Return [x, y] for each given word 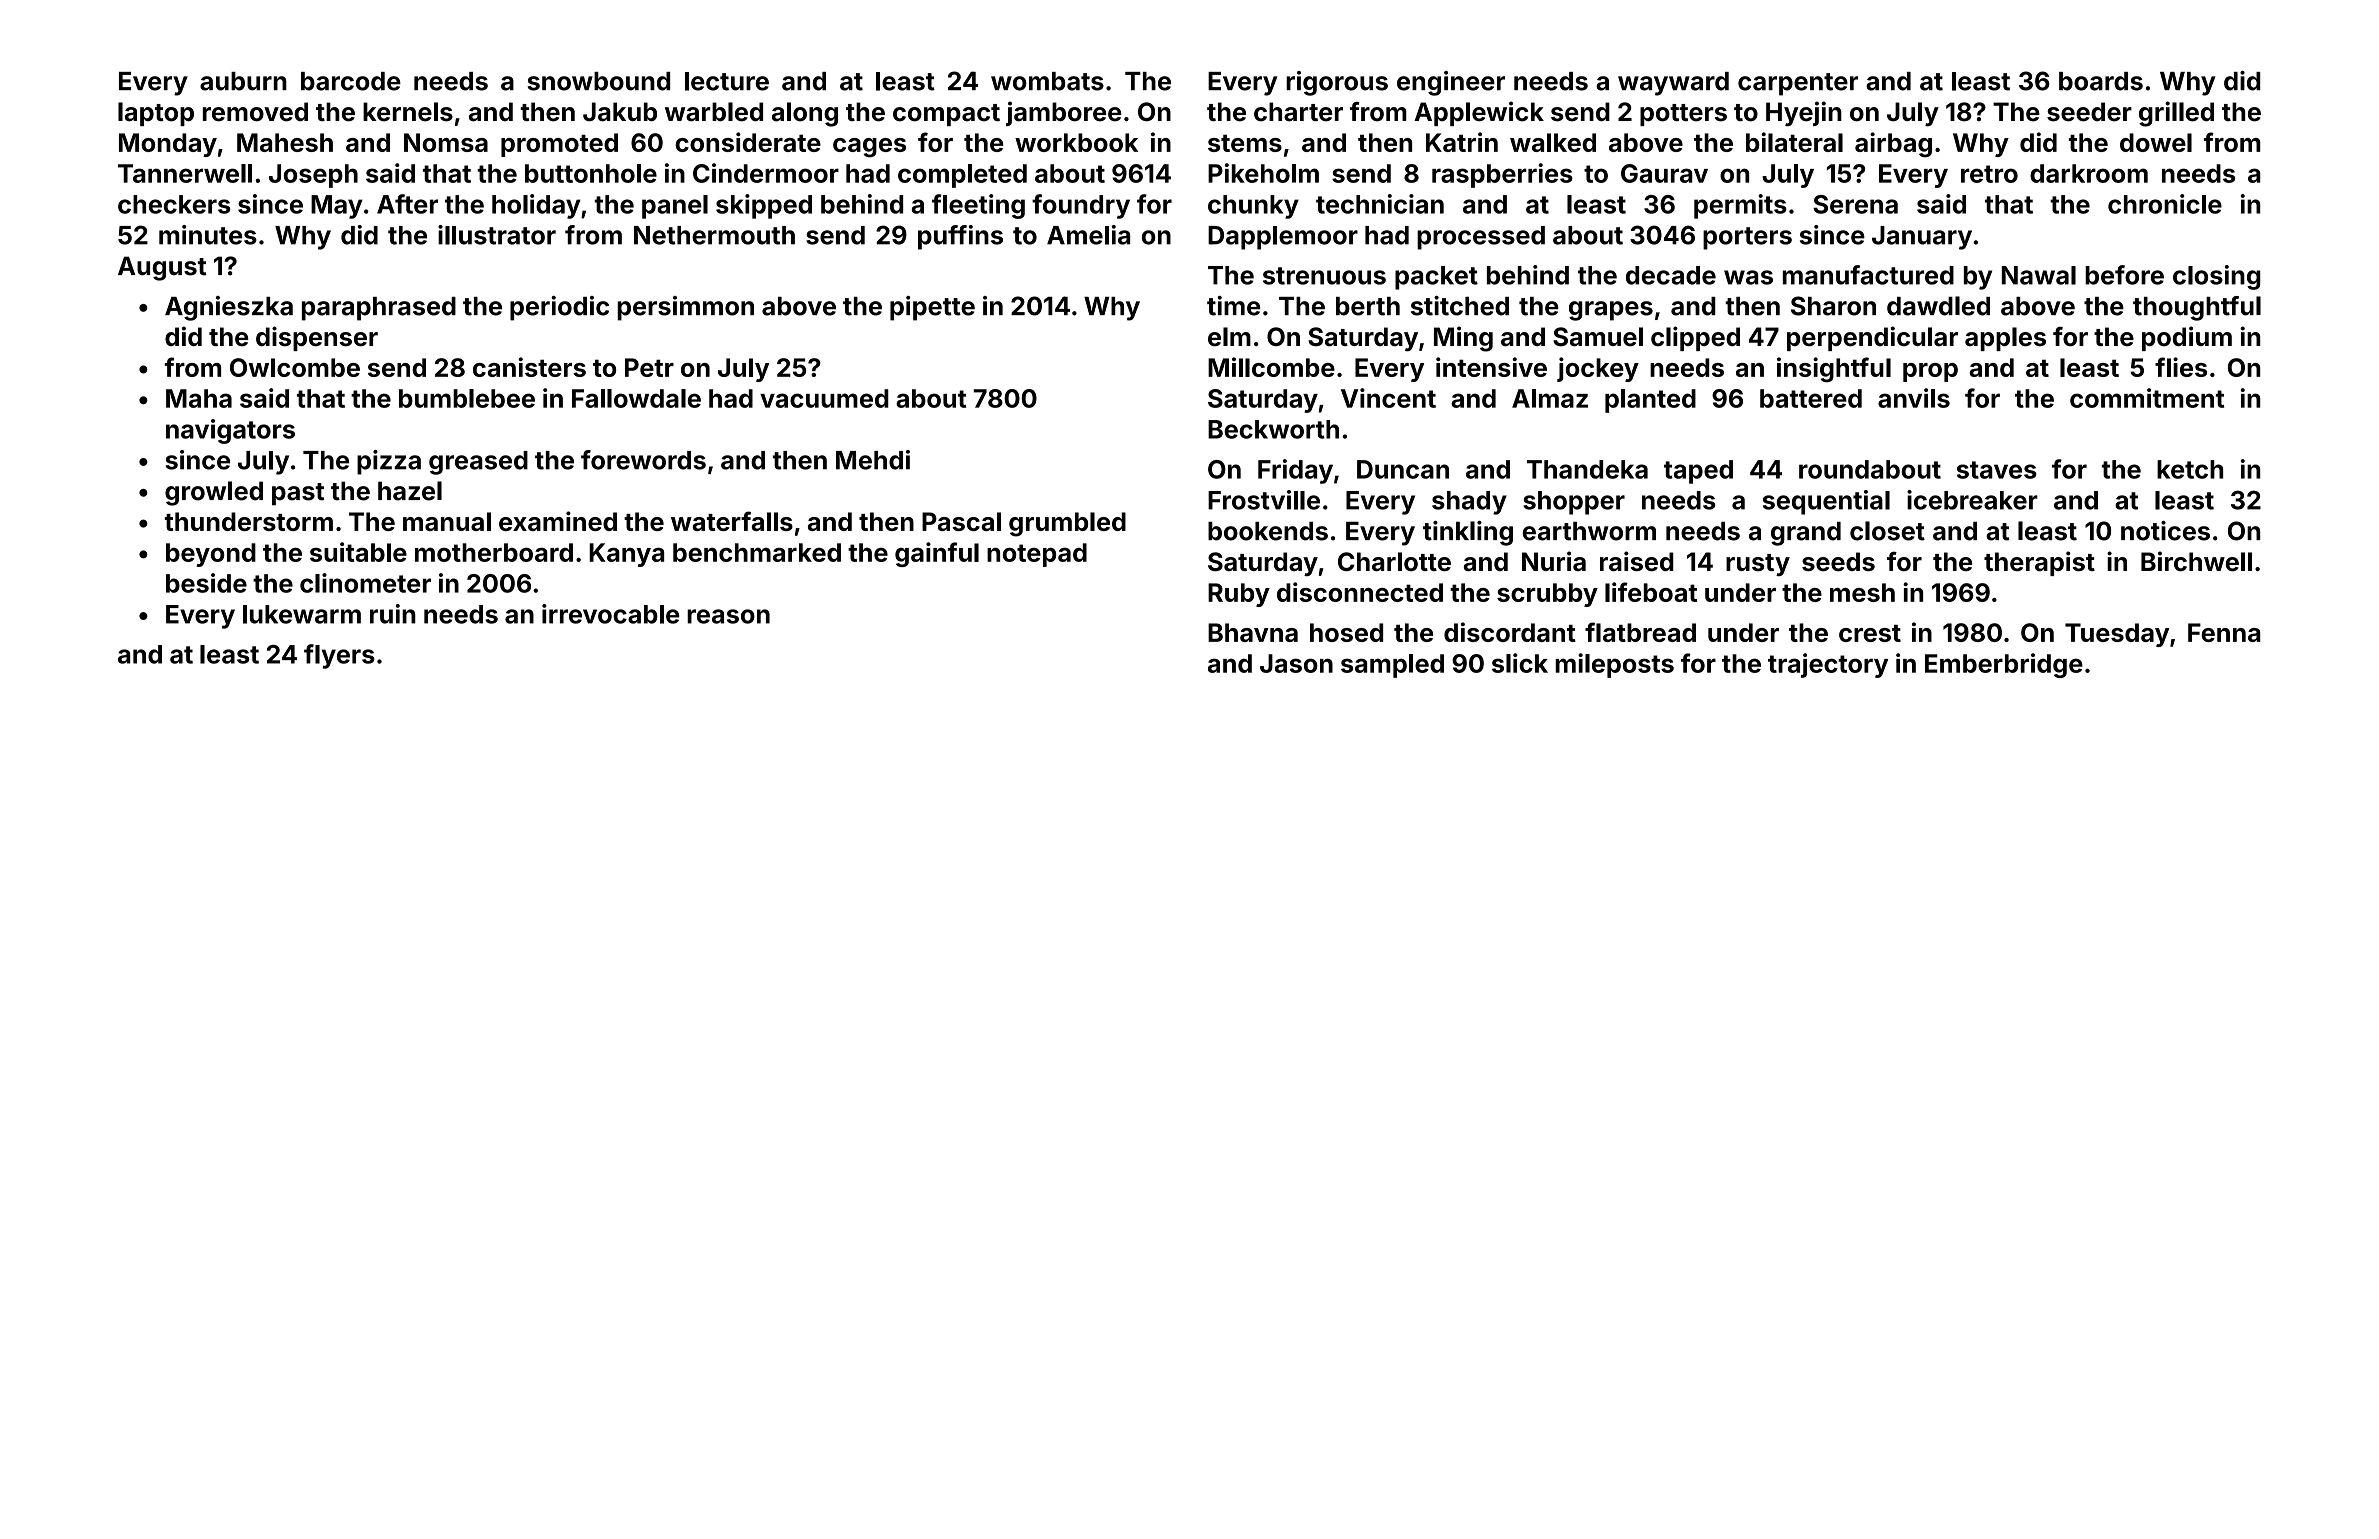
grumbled [1067, 524]
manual [447, 521]
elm [1229, 337]
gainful [937, 554]
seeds [1838, 561]
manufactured [1868, 275]
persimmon [685, 308]
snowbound [598, 81]
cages [869, 148]
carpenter [1798, 84]
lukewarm [302, 614]
